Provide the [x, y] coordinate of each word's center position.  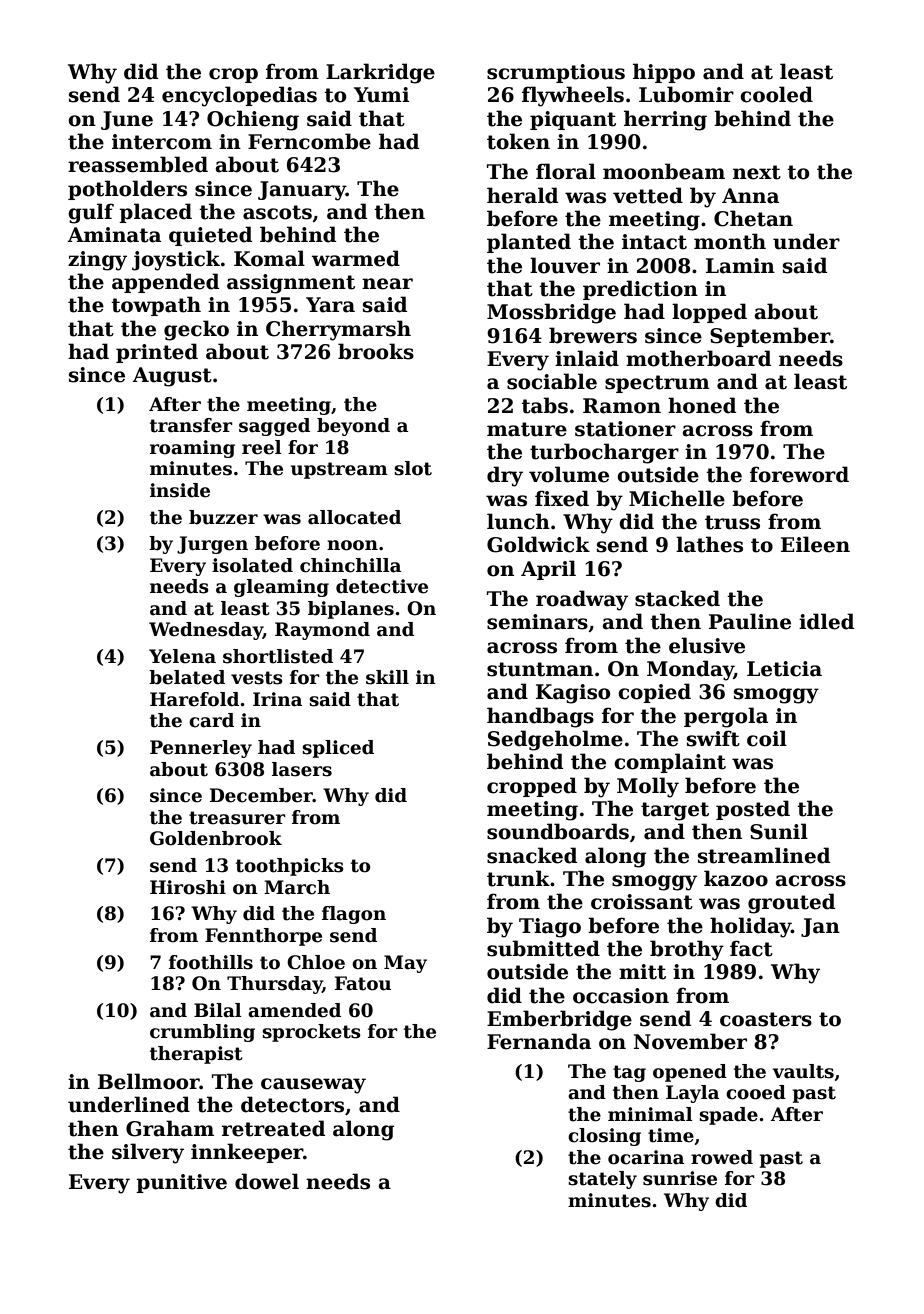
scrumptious [556, 73]
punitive [181, 1183]
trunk [518, 878]
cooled [776, 94]
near [387, 284]
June [127, 120]
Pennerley [201, 749]
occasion [621, 996]
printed [157, 353]
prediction [640, 290]
